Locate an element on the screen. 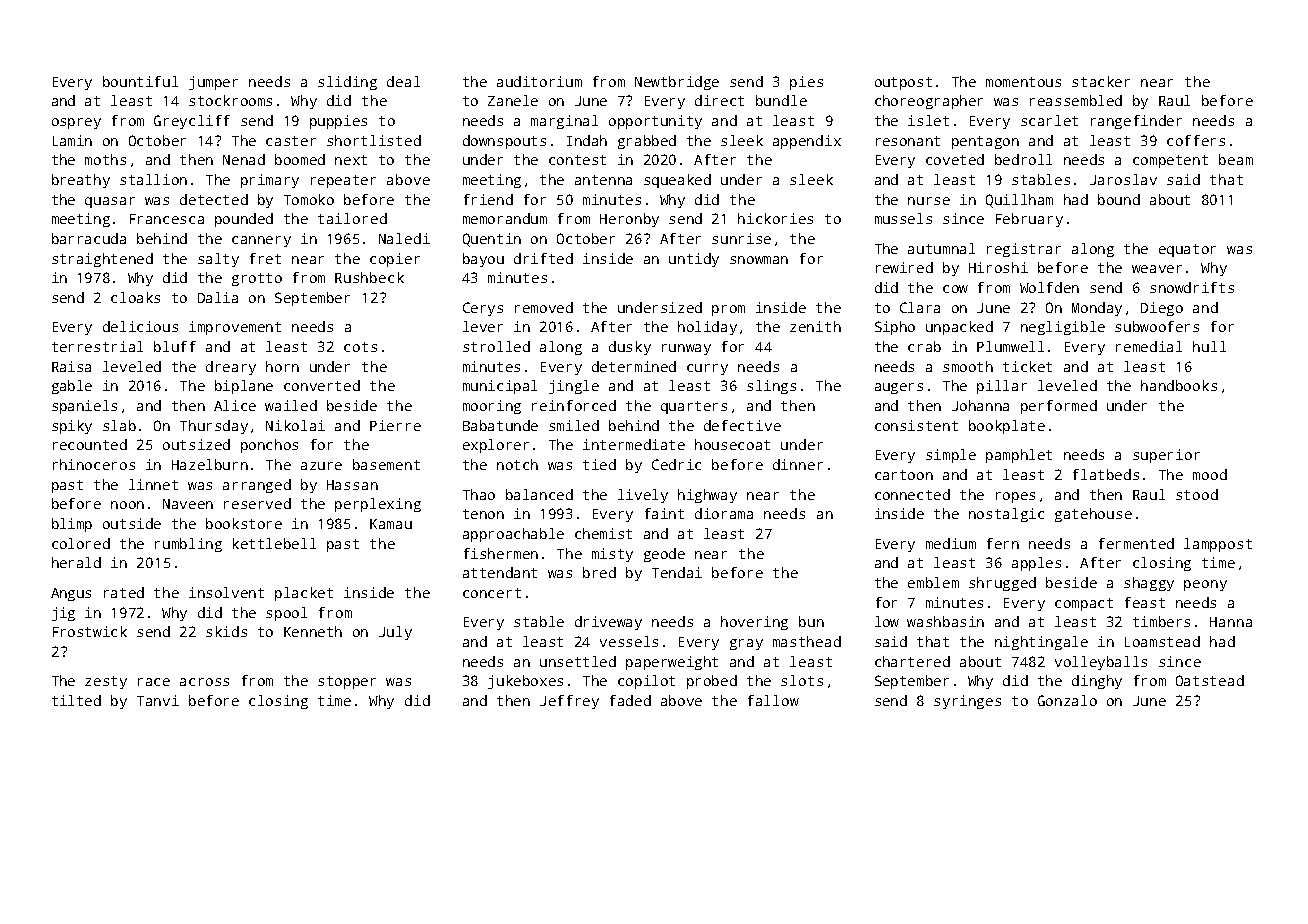  kettlebell is located at coordinates (274, 543).
